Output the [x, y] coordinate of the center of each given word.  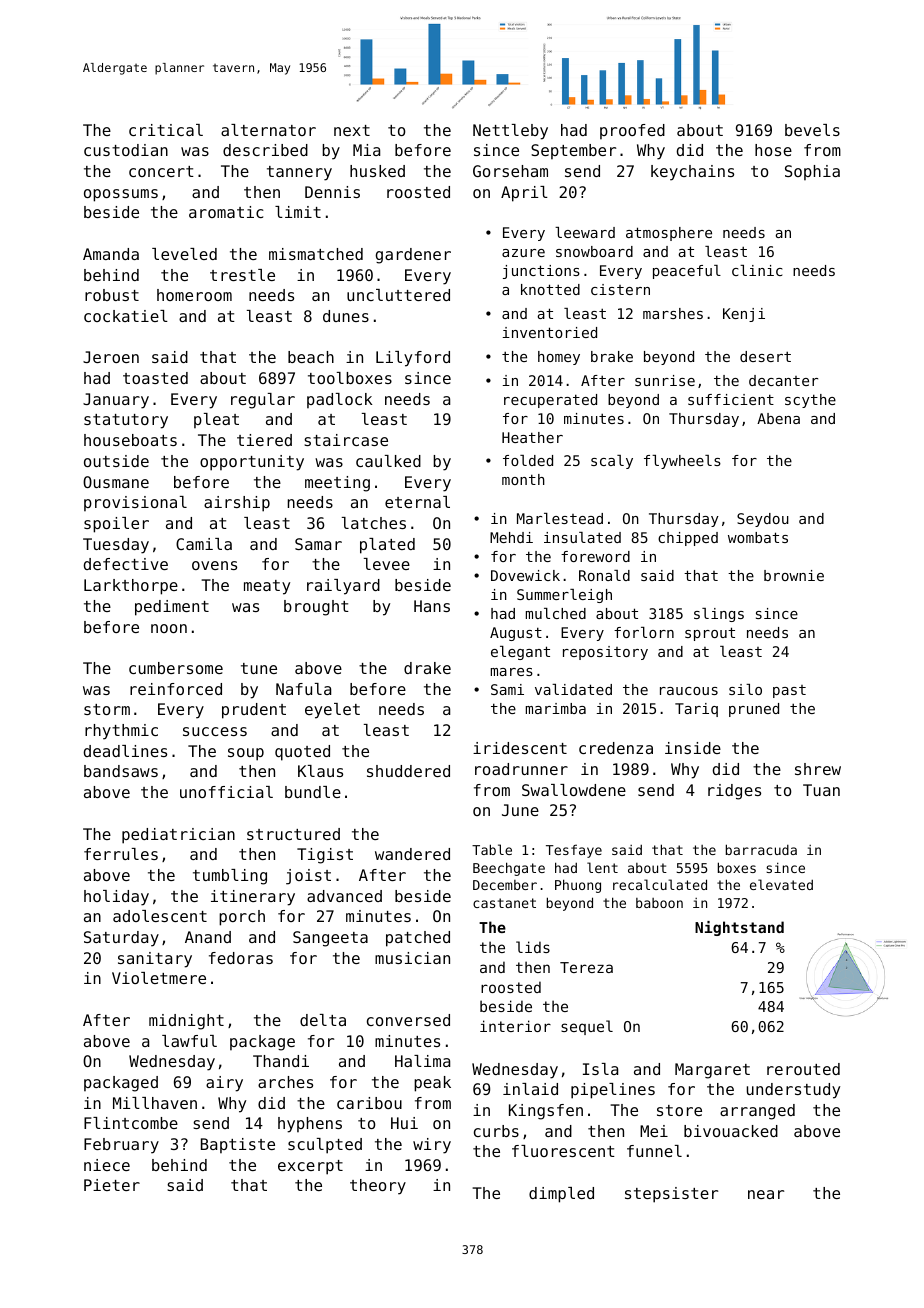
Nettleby [510, 132]
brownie [794, 575]
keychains [692, 173]
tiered [264, 440]
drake [427, 668]
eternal [417, 502]
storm [107, 709]
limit [298, 212]
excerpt [310, 1167]
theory [378, 1187]
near [766, 1194]
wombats [758, 537]
